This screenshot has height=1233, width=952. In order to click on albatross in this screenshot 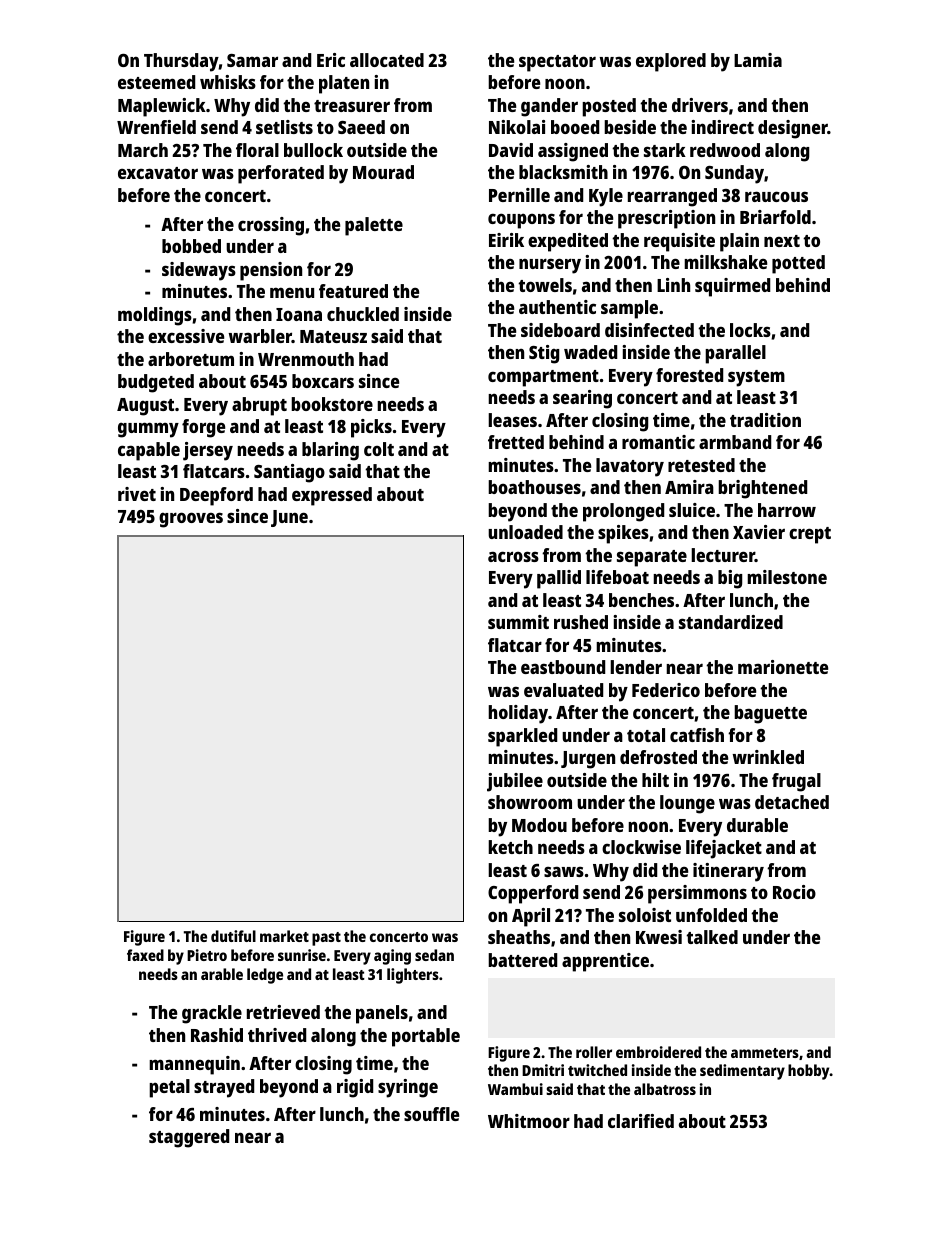, I will do `click(665, 1089)`.
